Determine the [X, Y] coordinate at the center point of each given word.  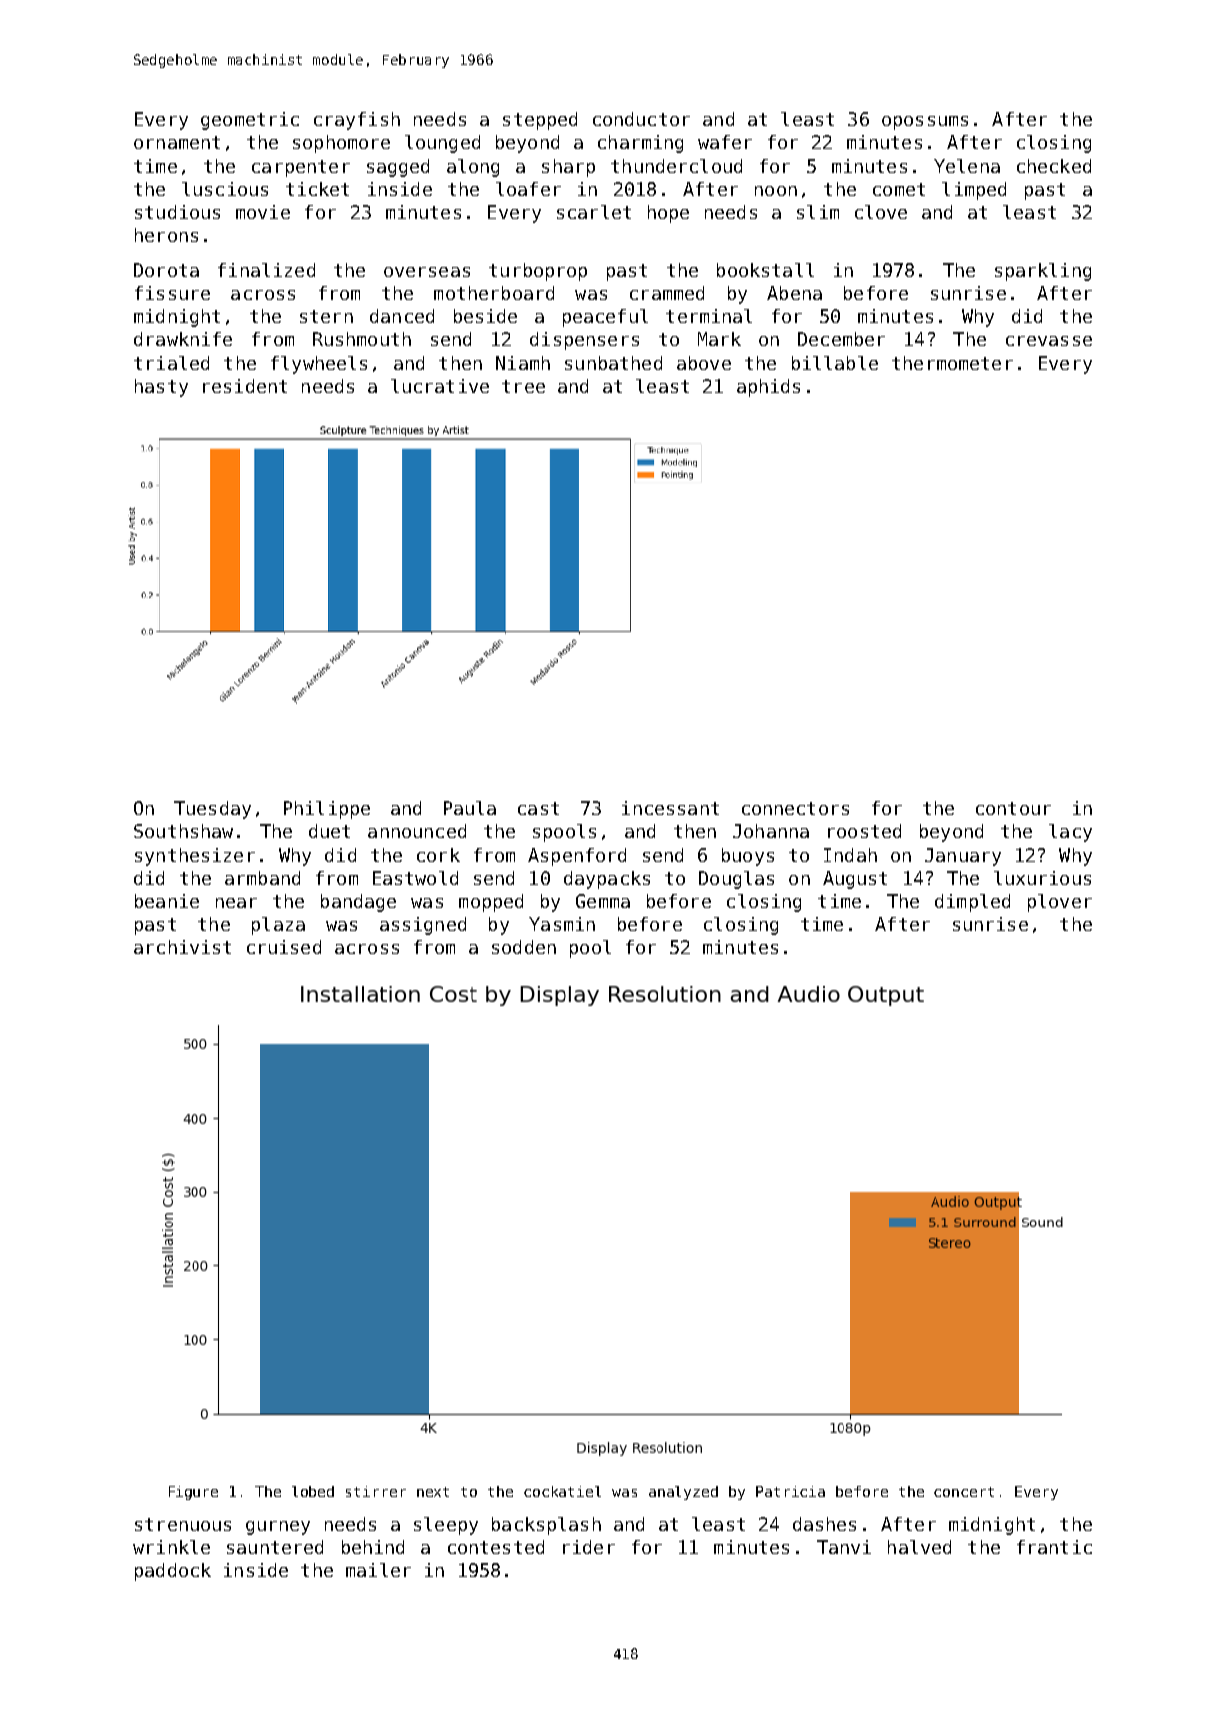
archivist [182, 947]
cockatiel [562, 1491]
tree [523, 386]
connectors [795, 808]
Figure [193, 1493]
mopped [491, 903]
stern [326, 316]
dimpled [972, 903]
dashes [824, 1524]
